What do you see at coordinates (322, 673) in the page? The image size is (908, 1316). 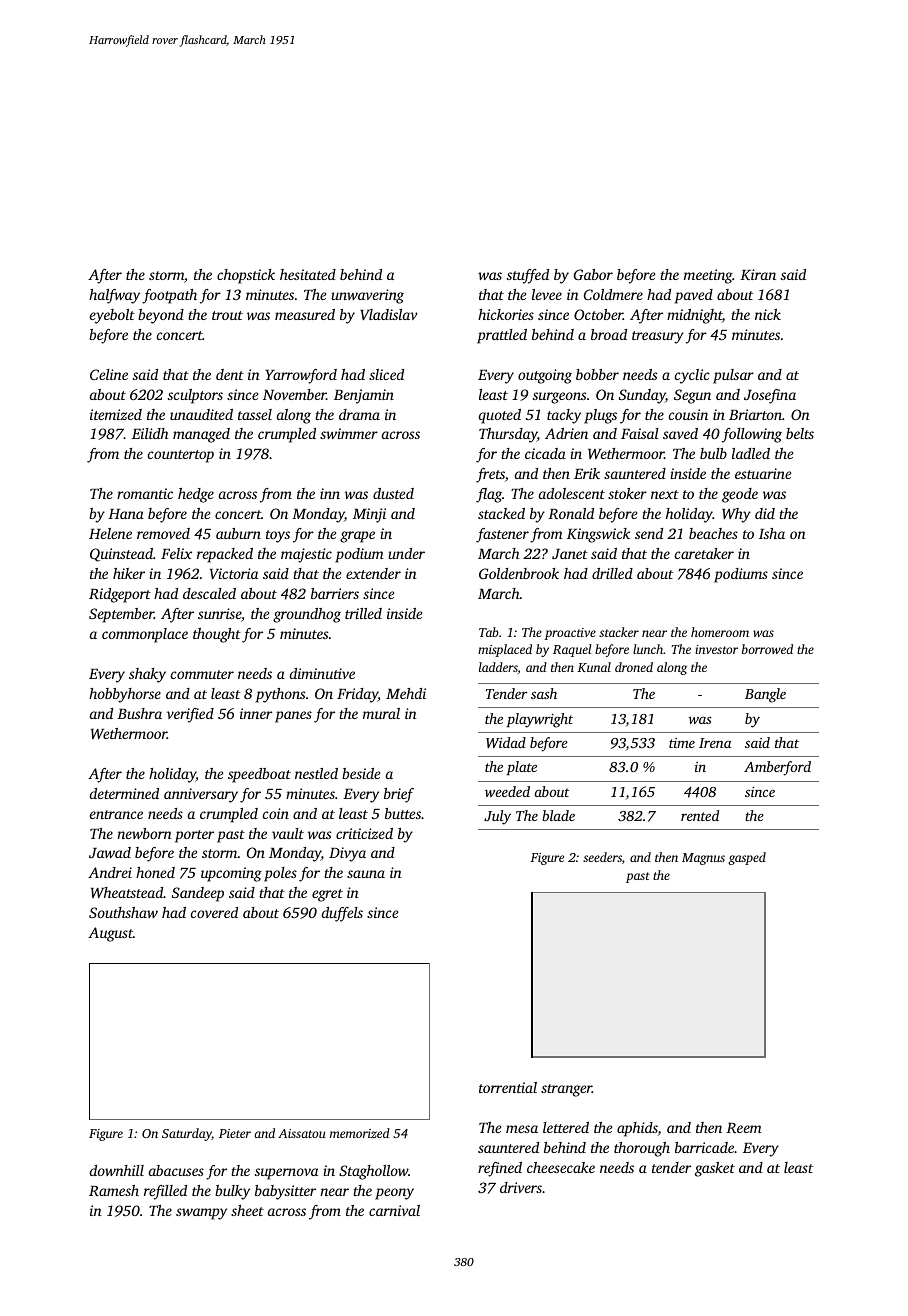 I see `diminutive` at bounding box center [322, 673].
